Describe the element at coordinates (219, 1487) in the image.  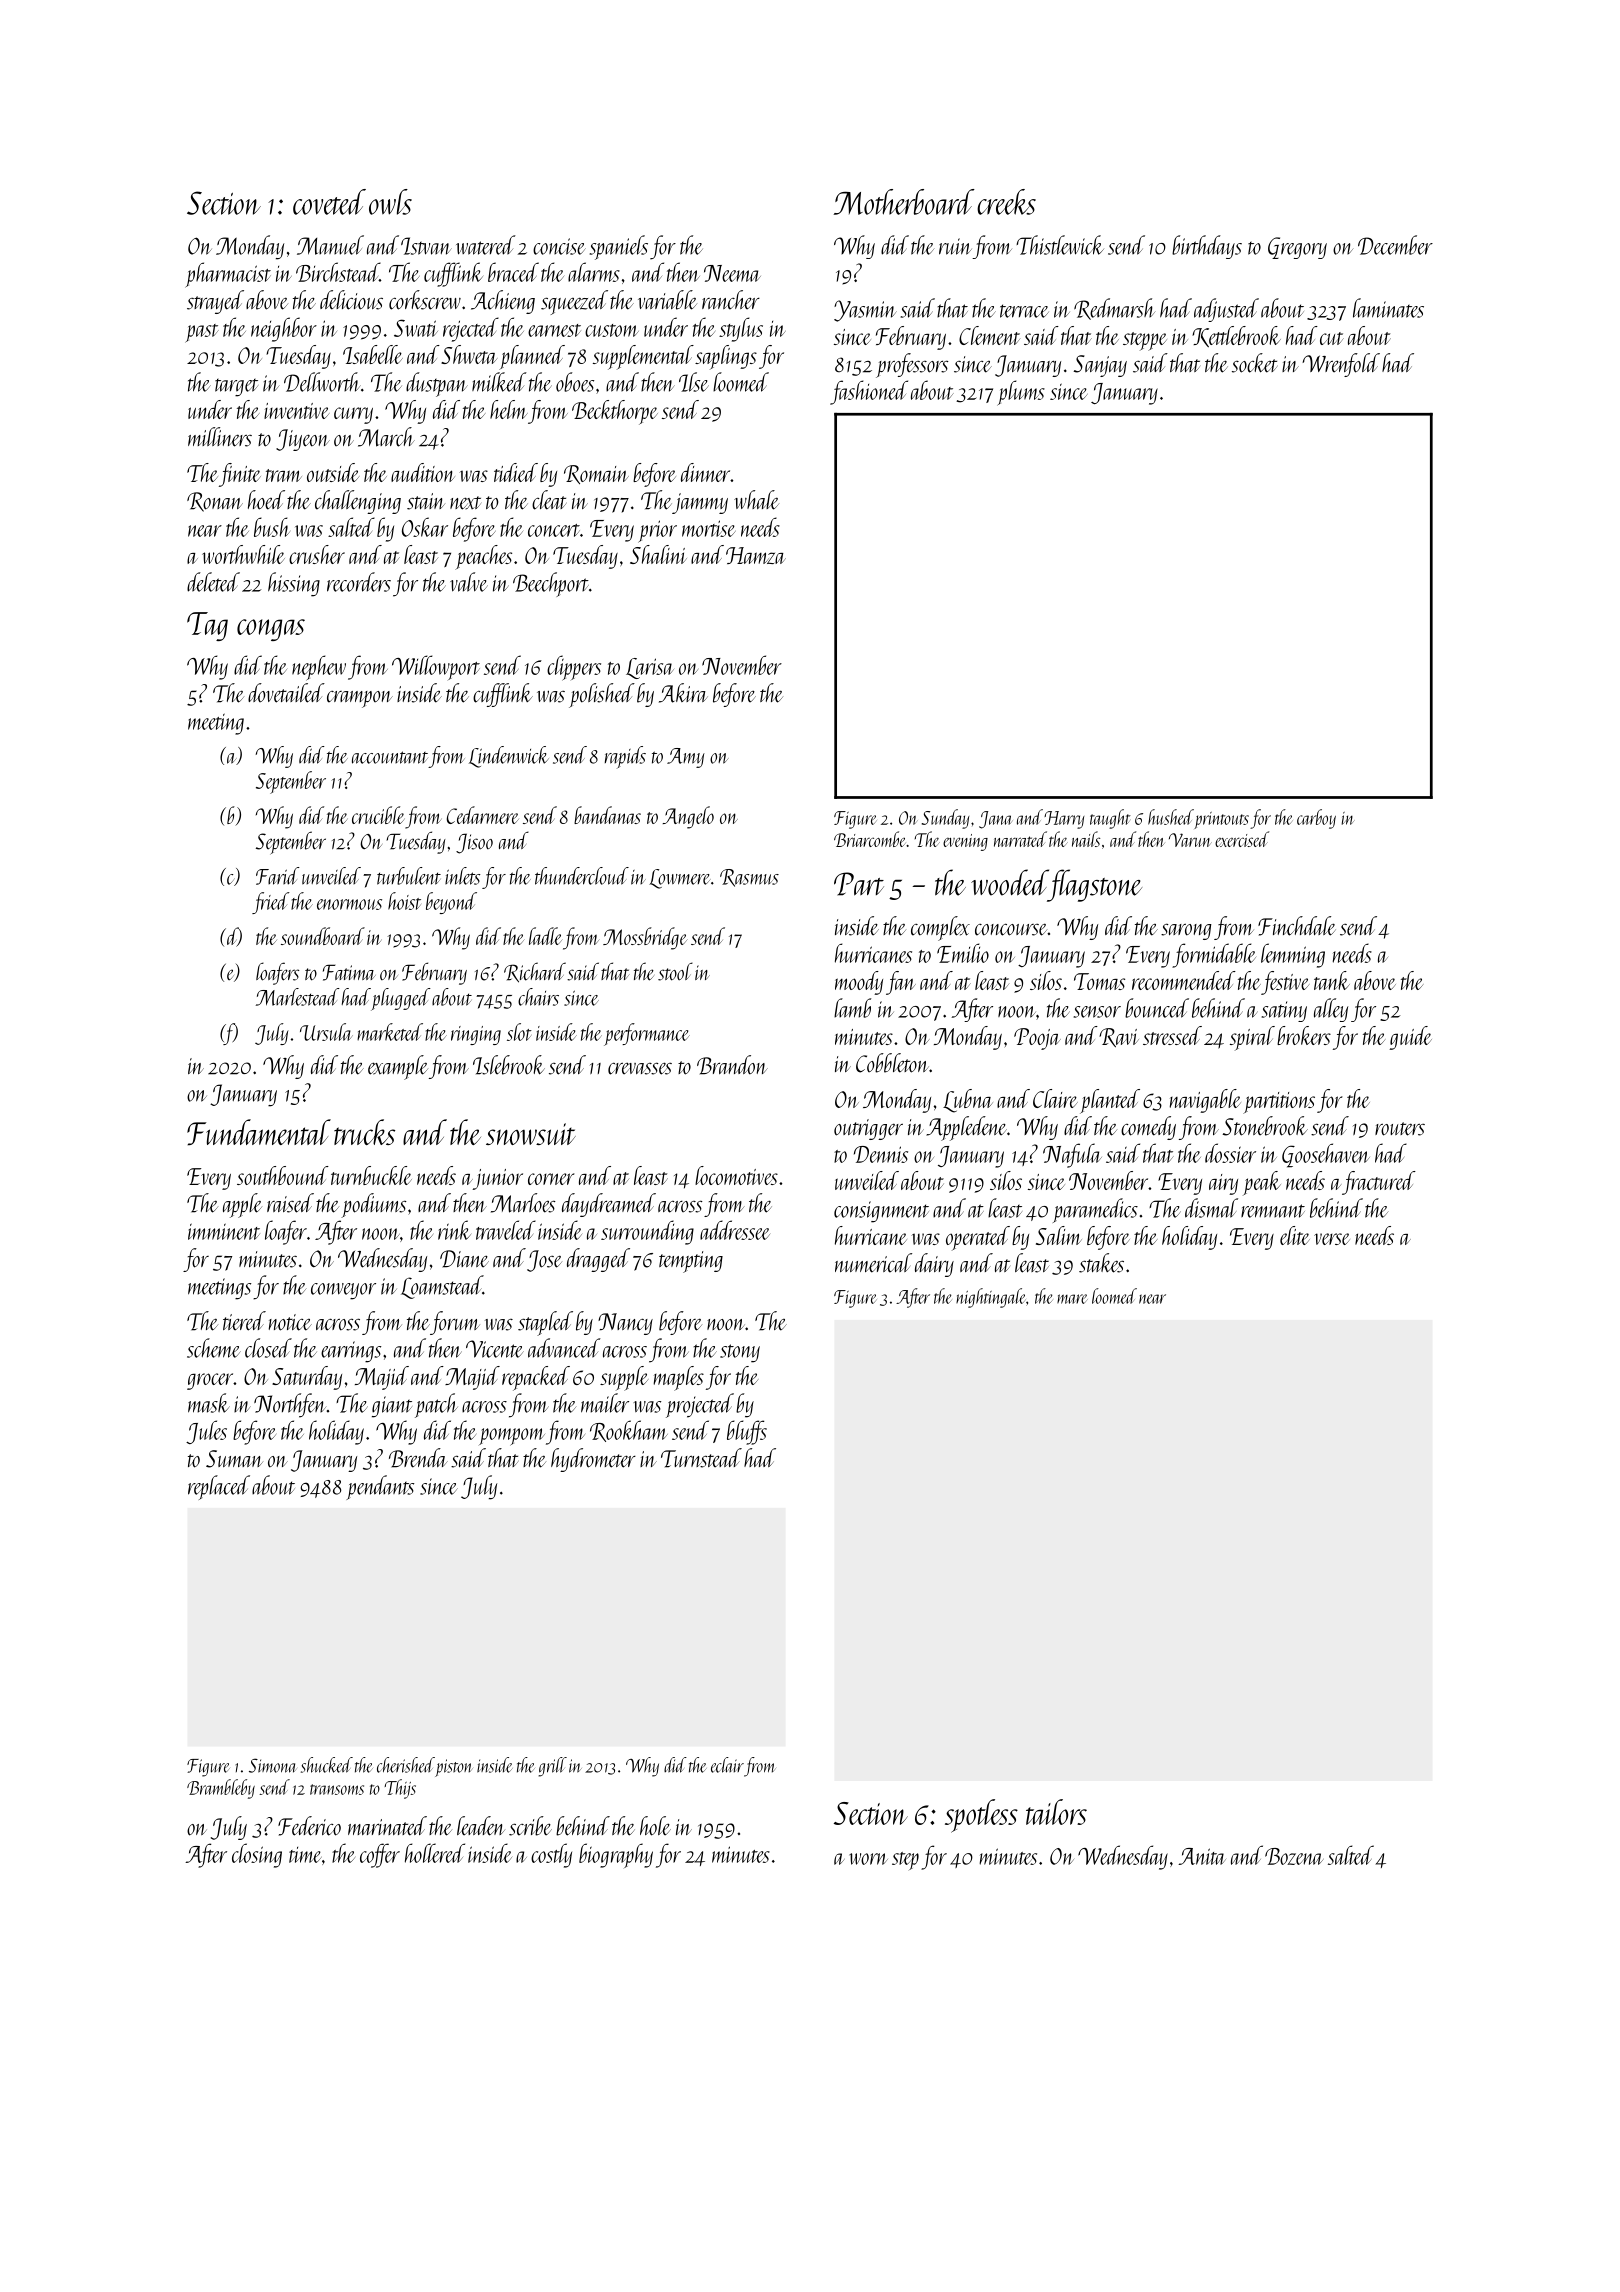
I see `replaced` at that location.
